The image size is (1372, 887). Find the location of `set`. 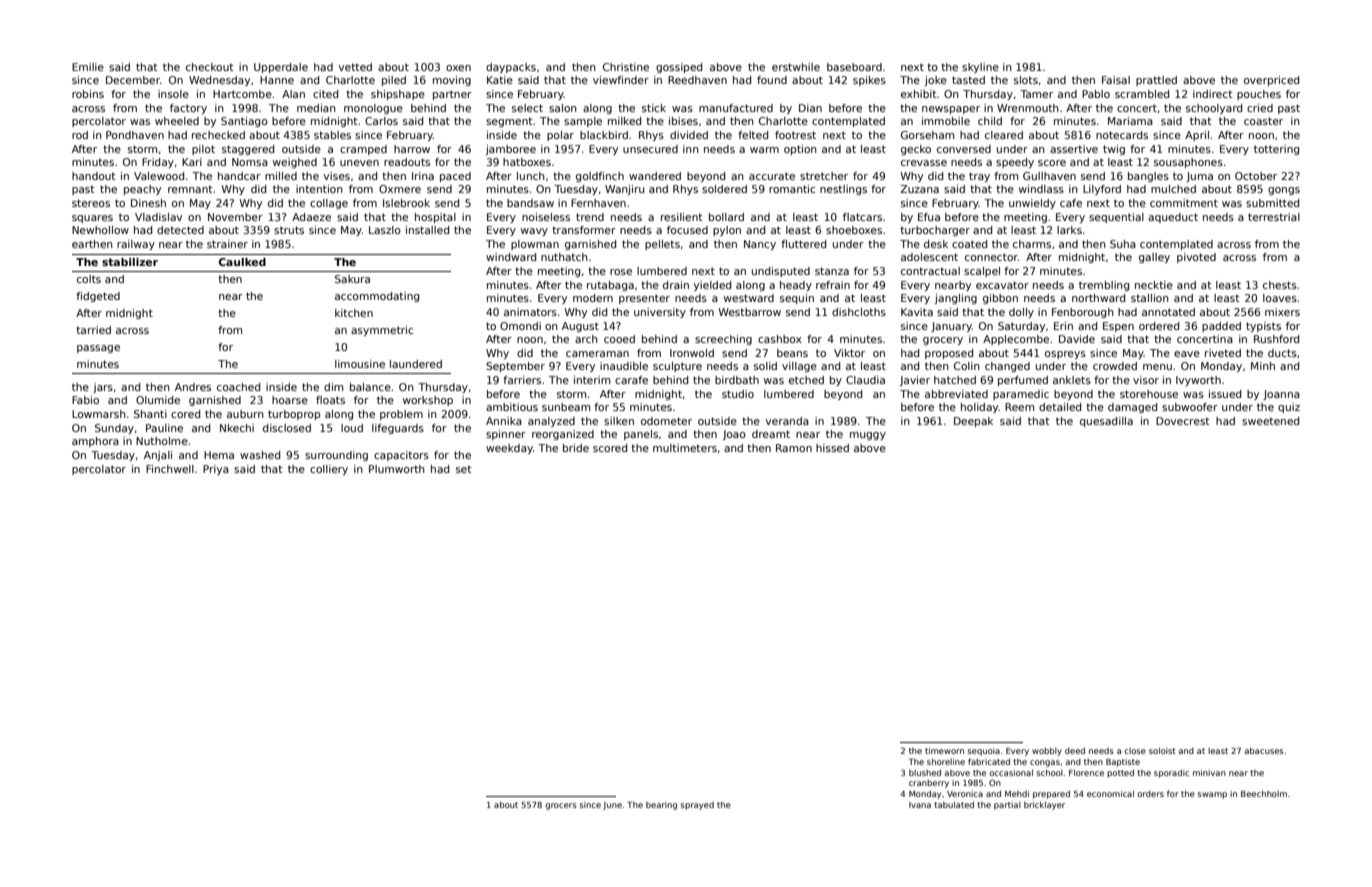

set is located at coordinates (464, 469).
